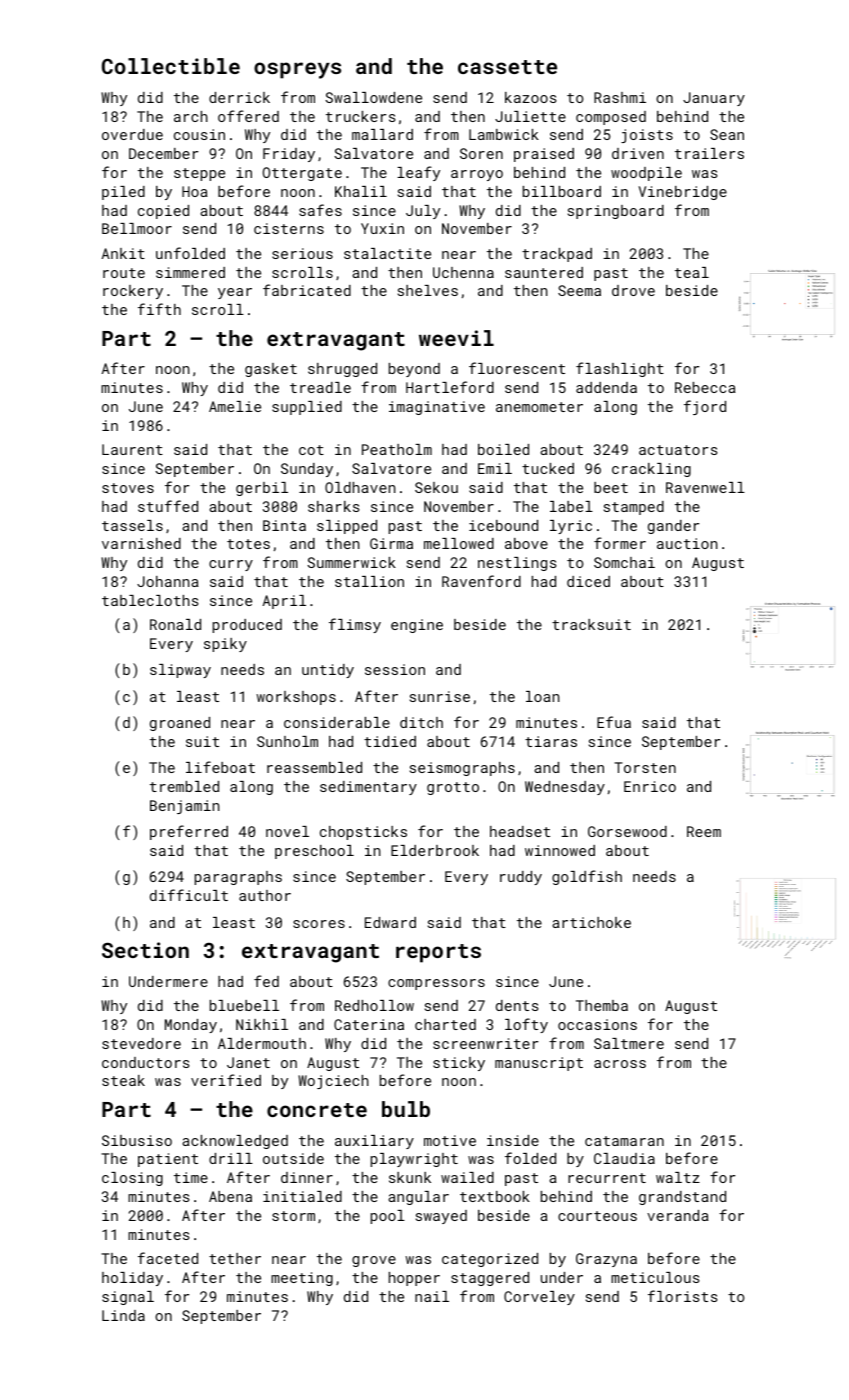  What do you see at coordinates (307, 290) in the document?
I see `fabricated` at bounding box center [307, 290].
